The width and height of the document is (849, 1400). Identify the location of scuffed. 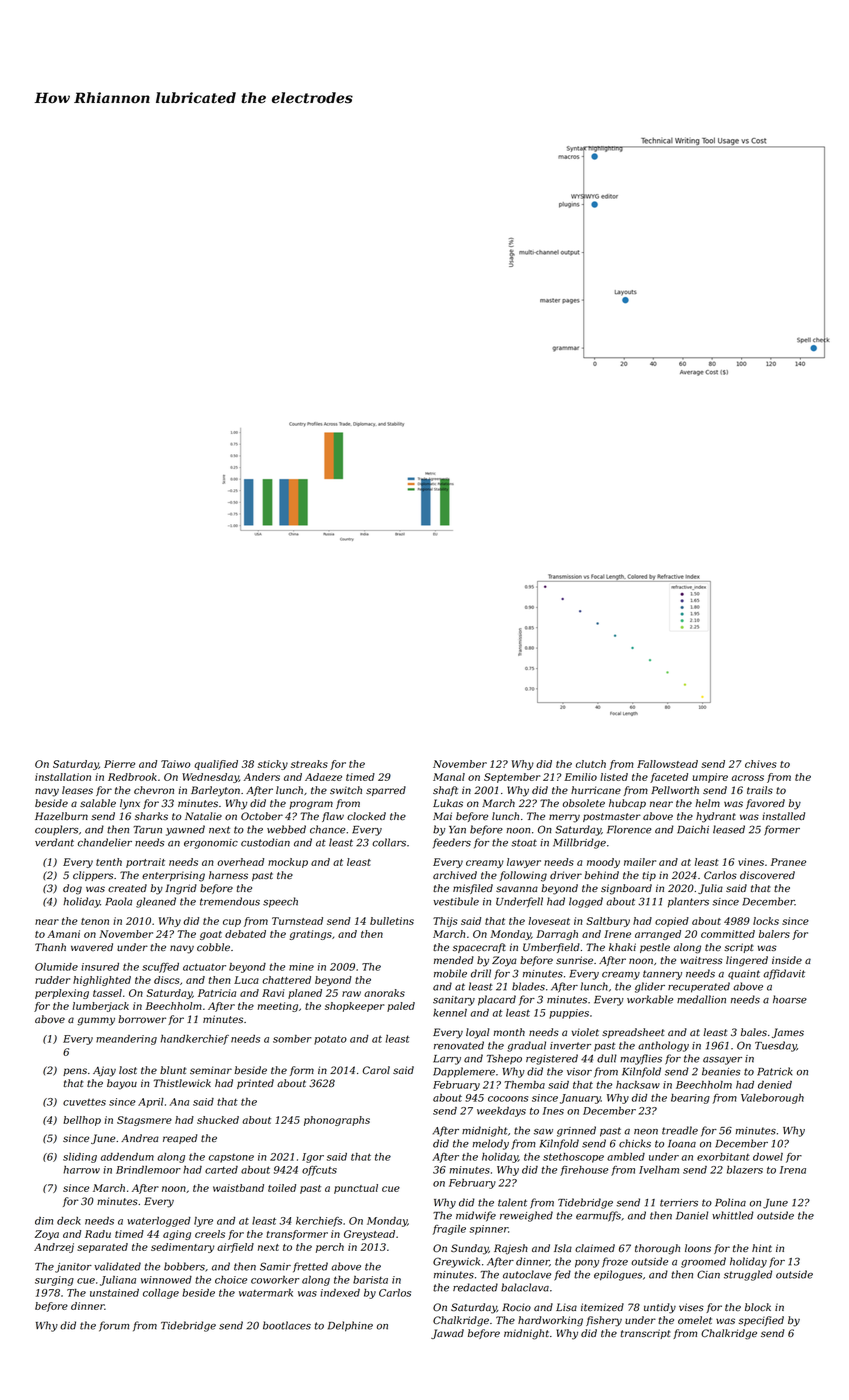
(160, 968).
